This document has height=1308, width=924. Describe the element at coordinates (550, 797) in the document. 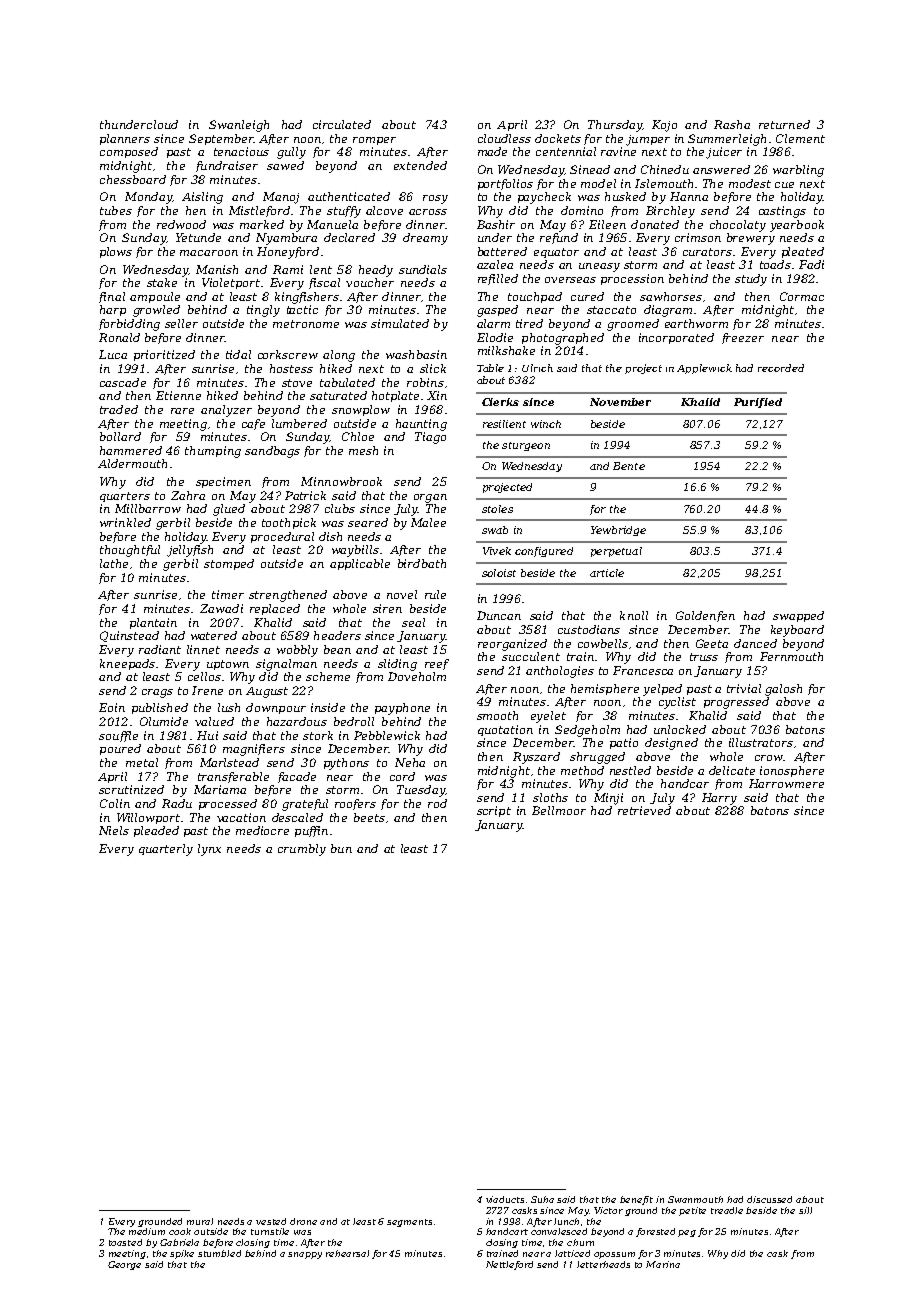

I see `sloths` at that location.
